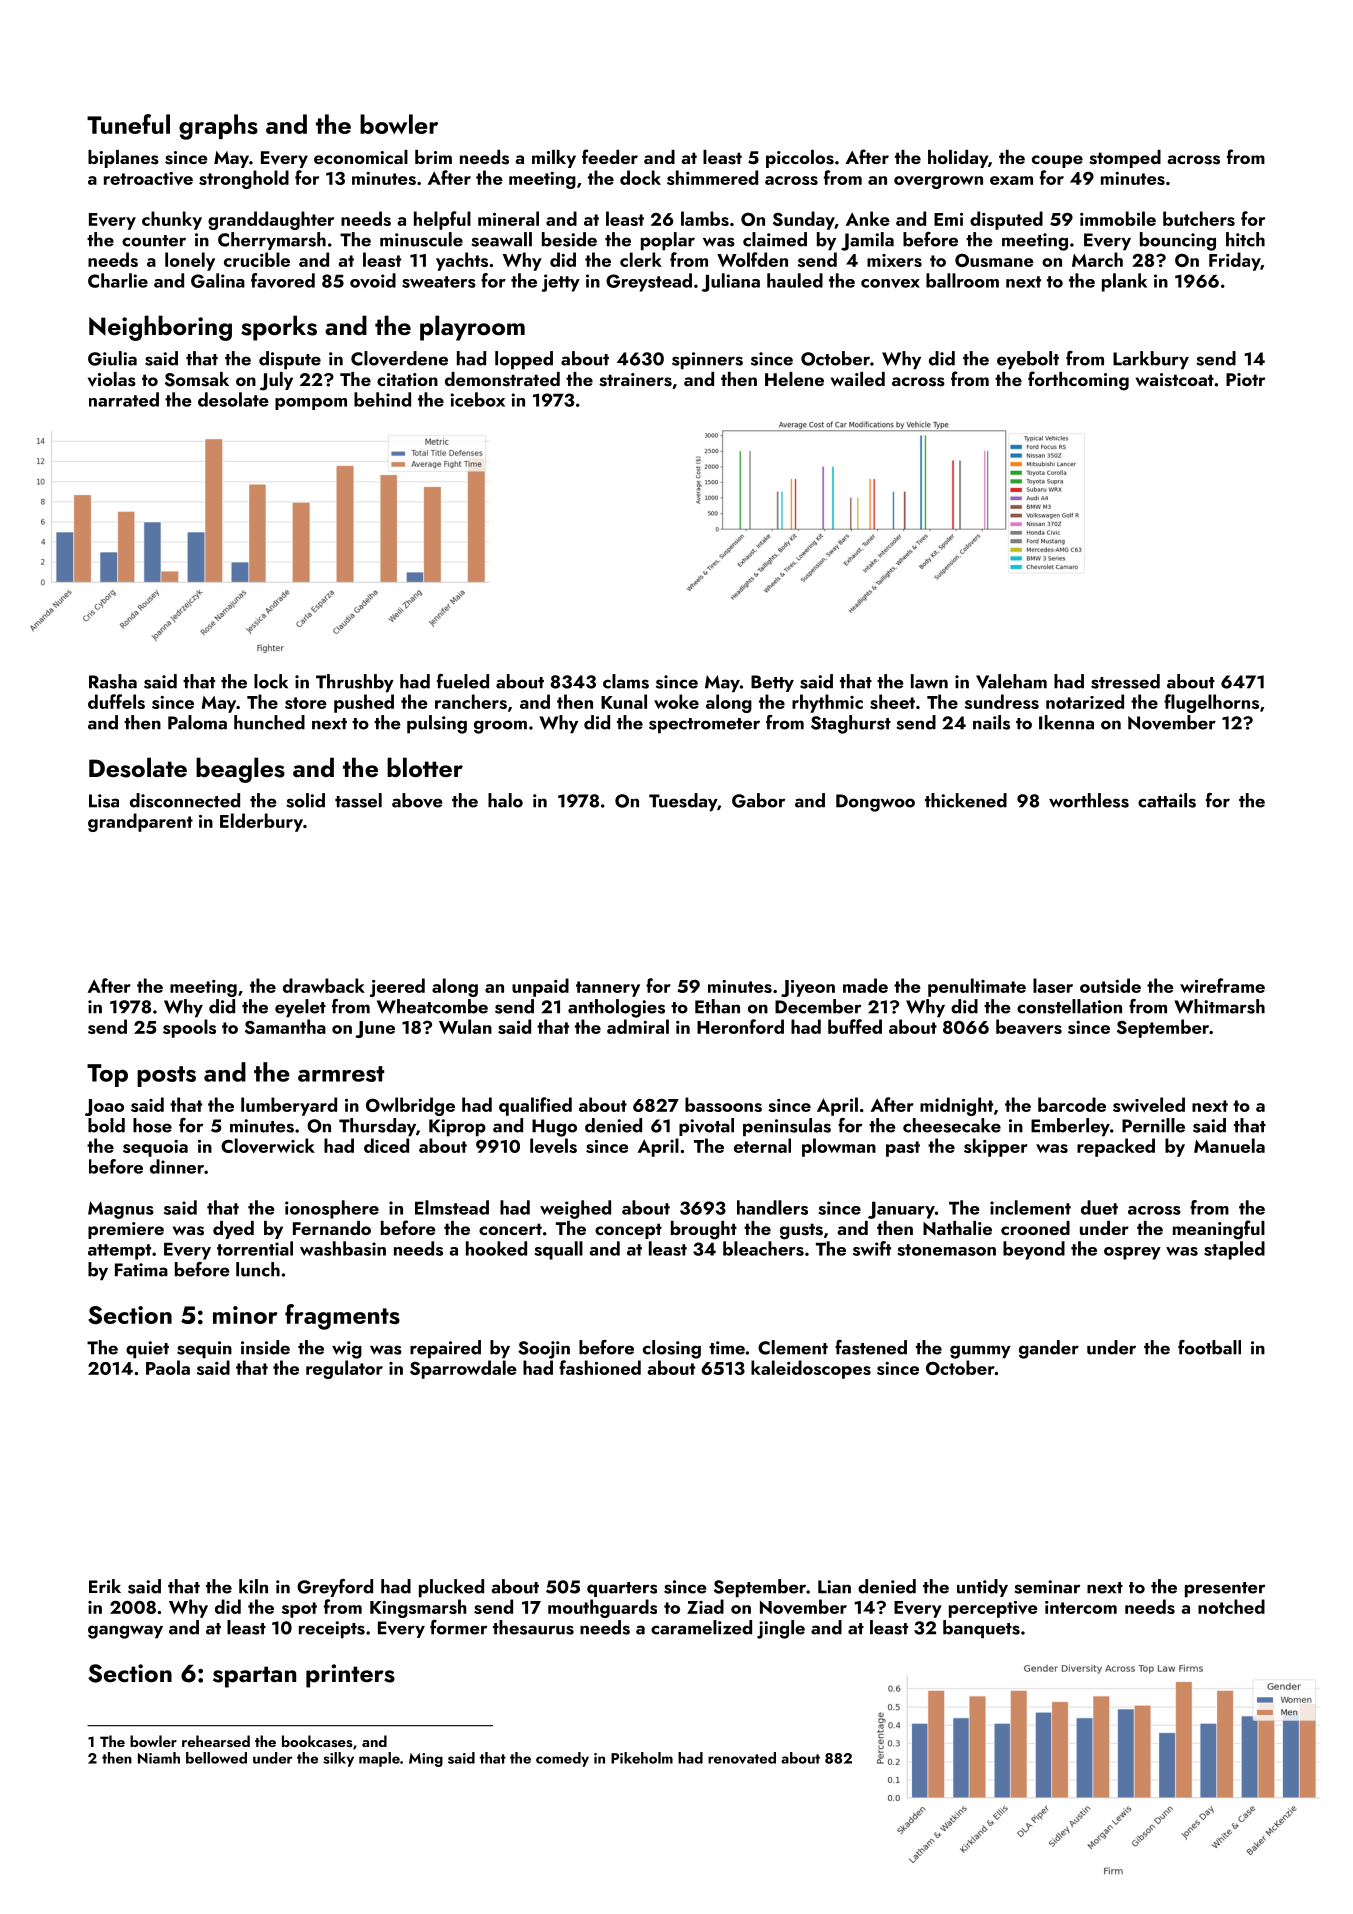 The width and height of the screenshot is (1353, 1914). What do you see at coordinates (781, 1629) in the screenshot?
I see `jingle` at bounding box center [781, 1629].
